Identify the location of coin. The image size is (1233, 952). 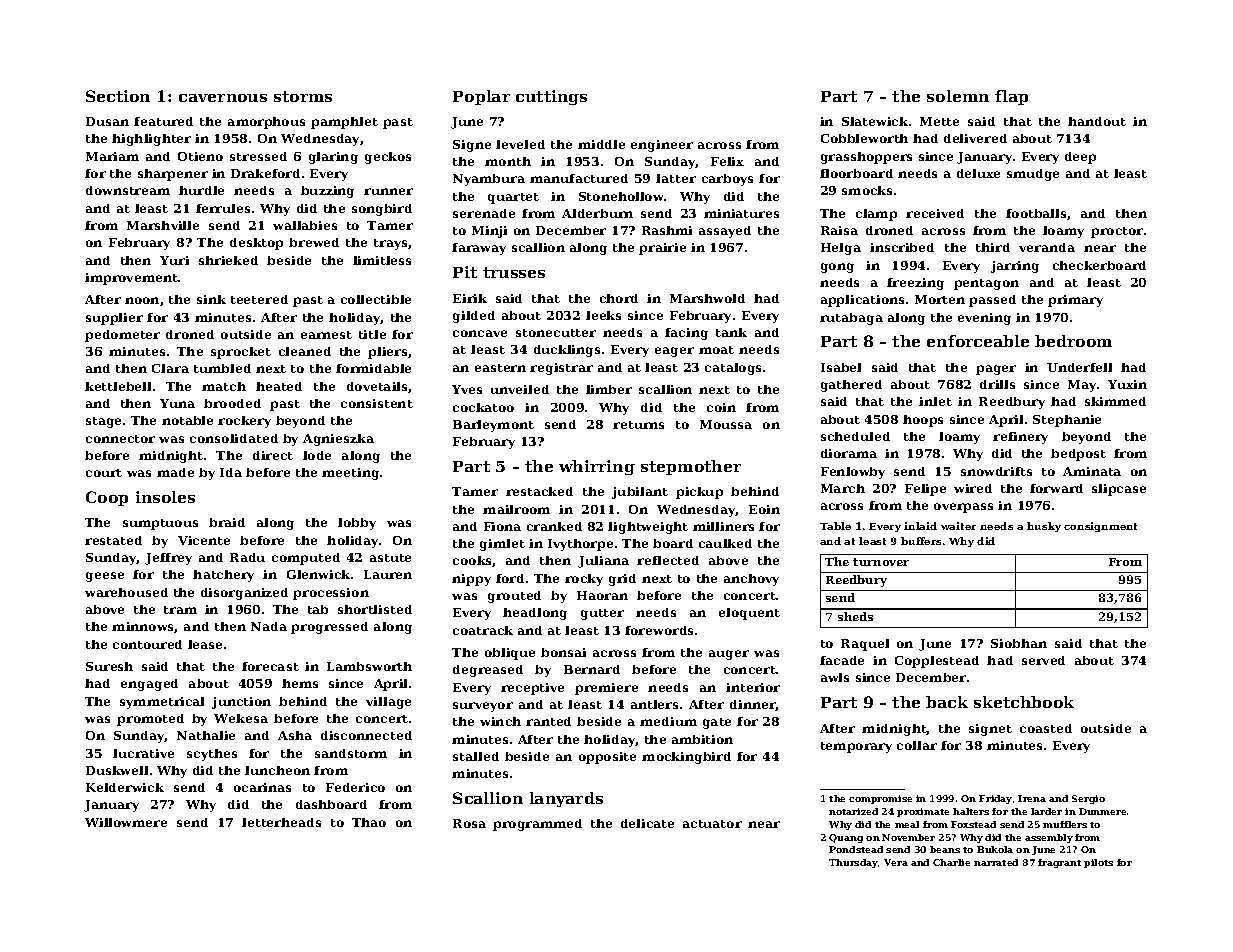
(721, 407).
